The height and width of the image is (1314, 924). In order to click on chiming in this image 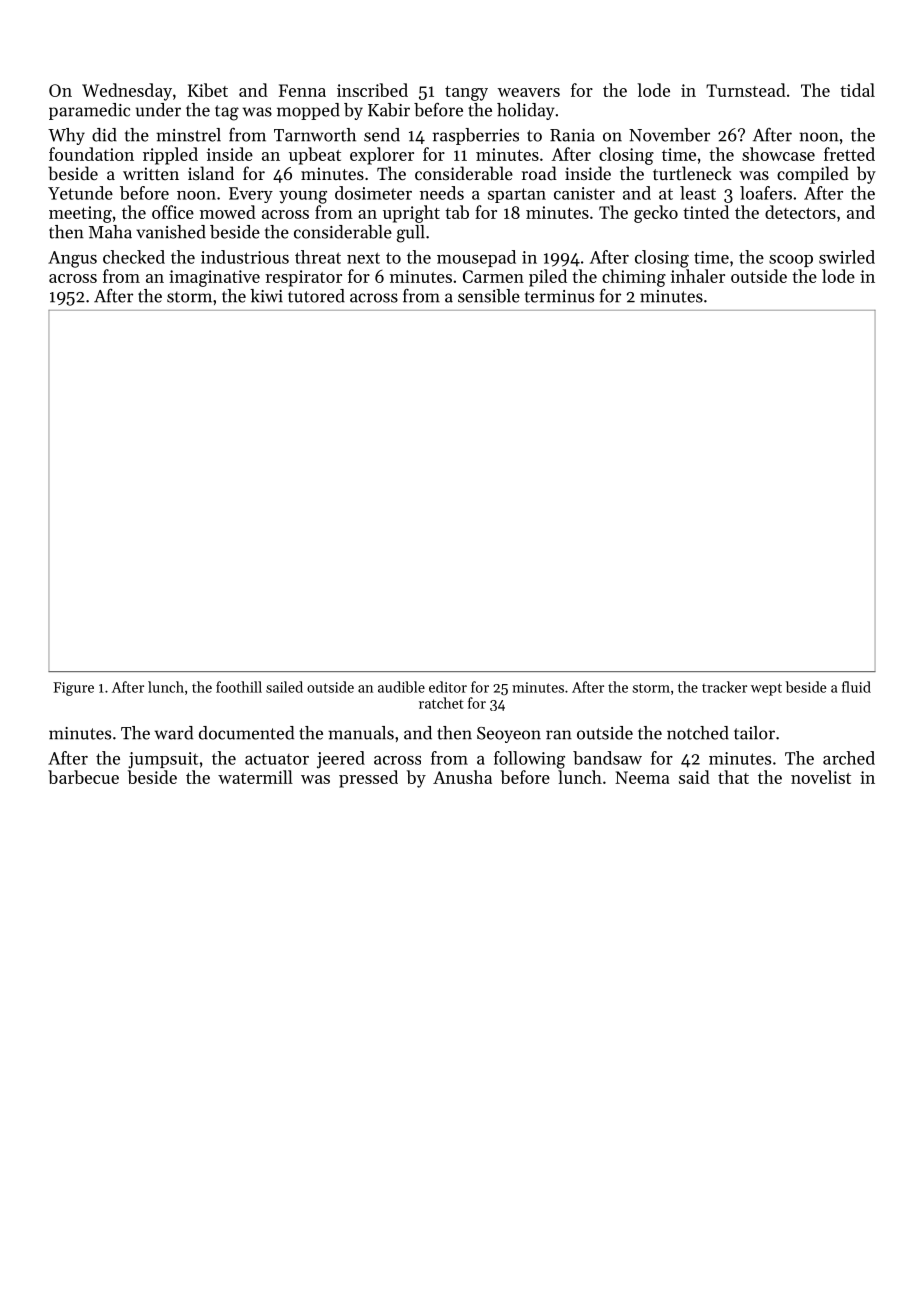, I will do `click(634, 278)`.
